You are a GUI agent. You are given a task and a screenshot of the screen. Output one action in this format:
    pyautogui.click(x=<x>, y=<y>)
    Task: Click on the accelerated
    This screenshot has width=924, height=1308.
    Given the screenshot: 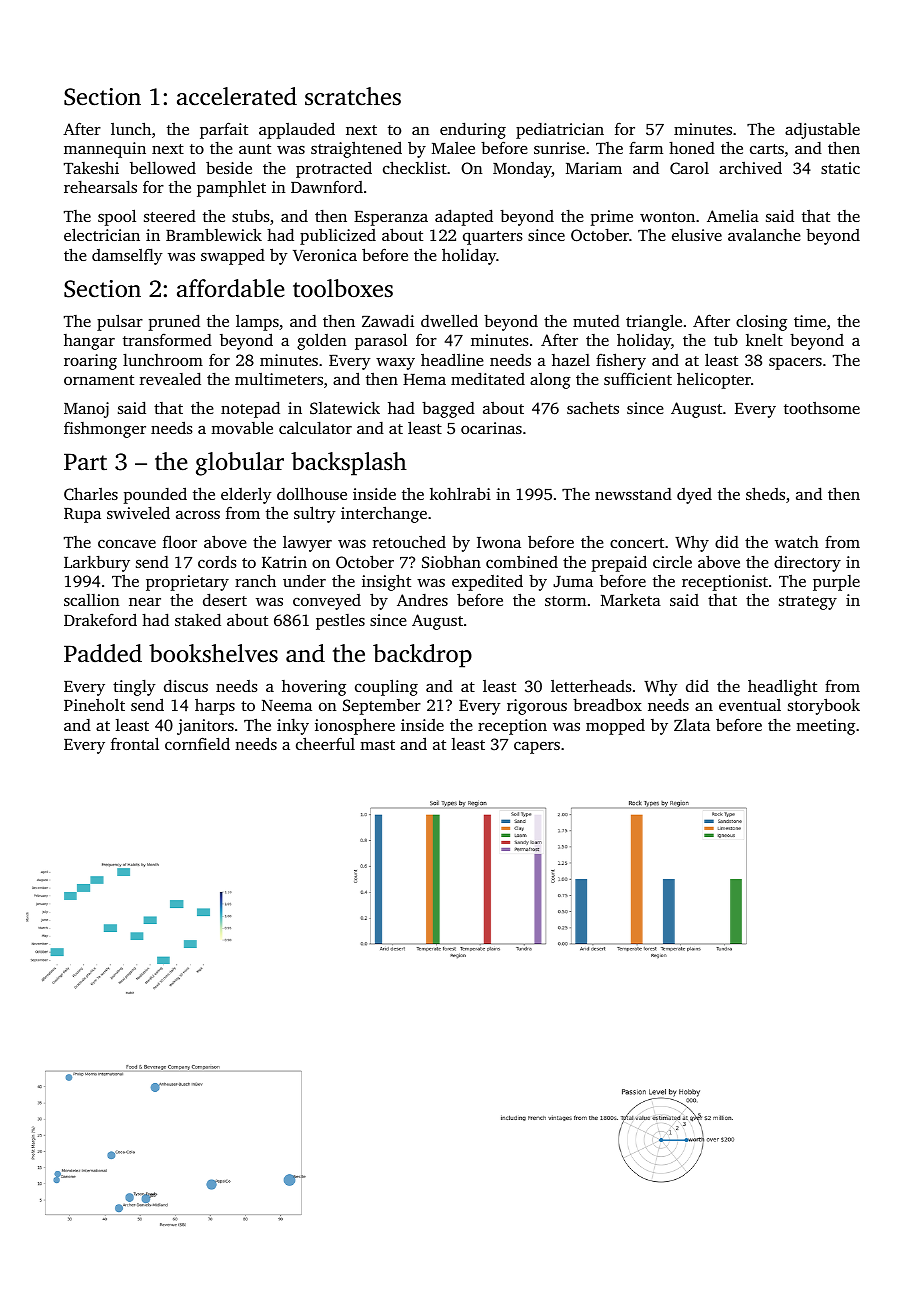 What is the action you would take?
    pyautogui.click(x=237, y=96)
